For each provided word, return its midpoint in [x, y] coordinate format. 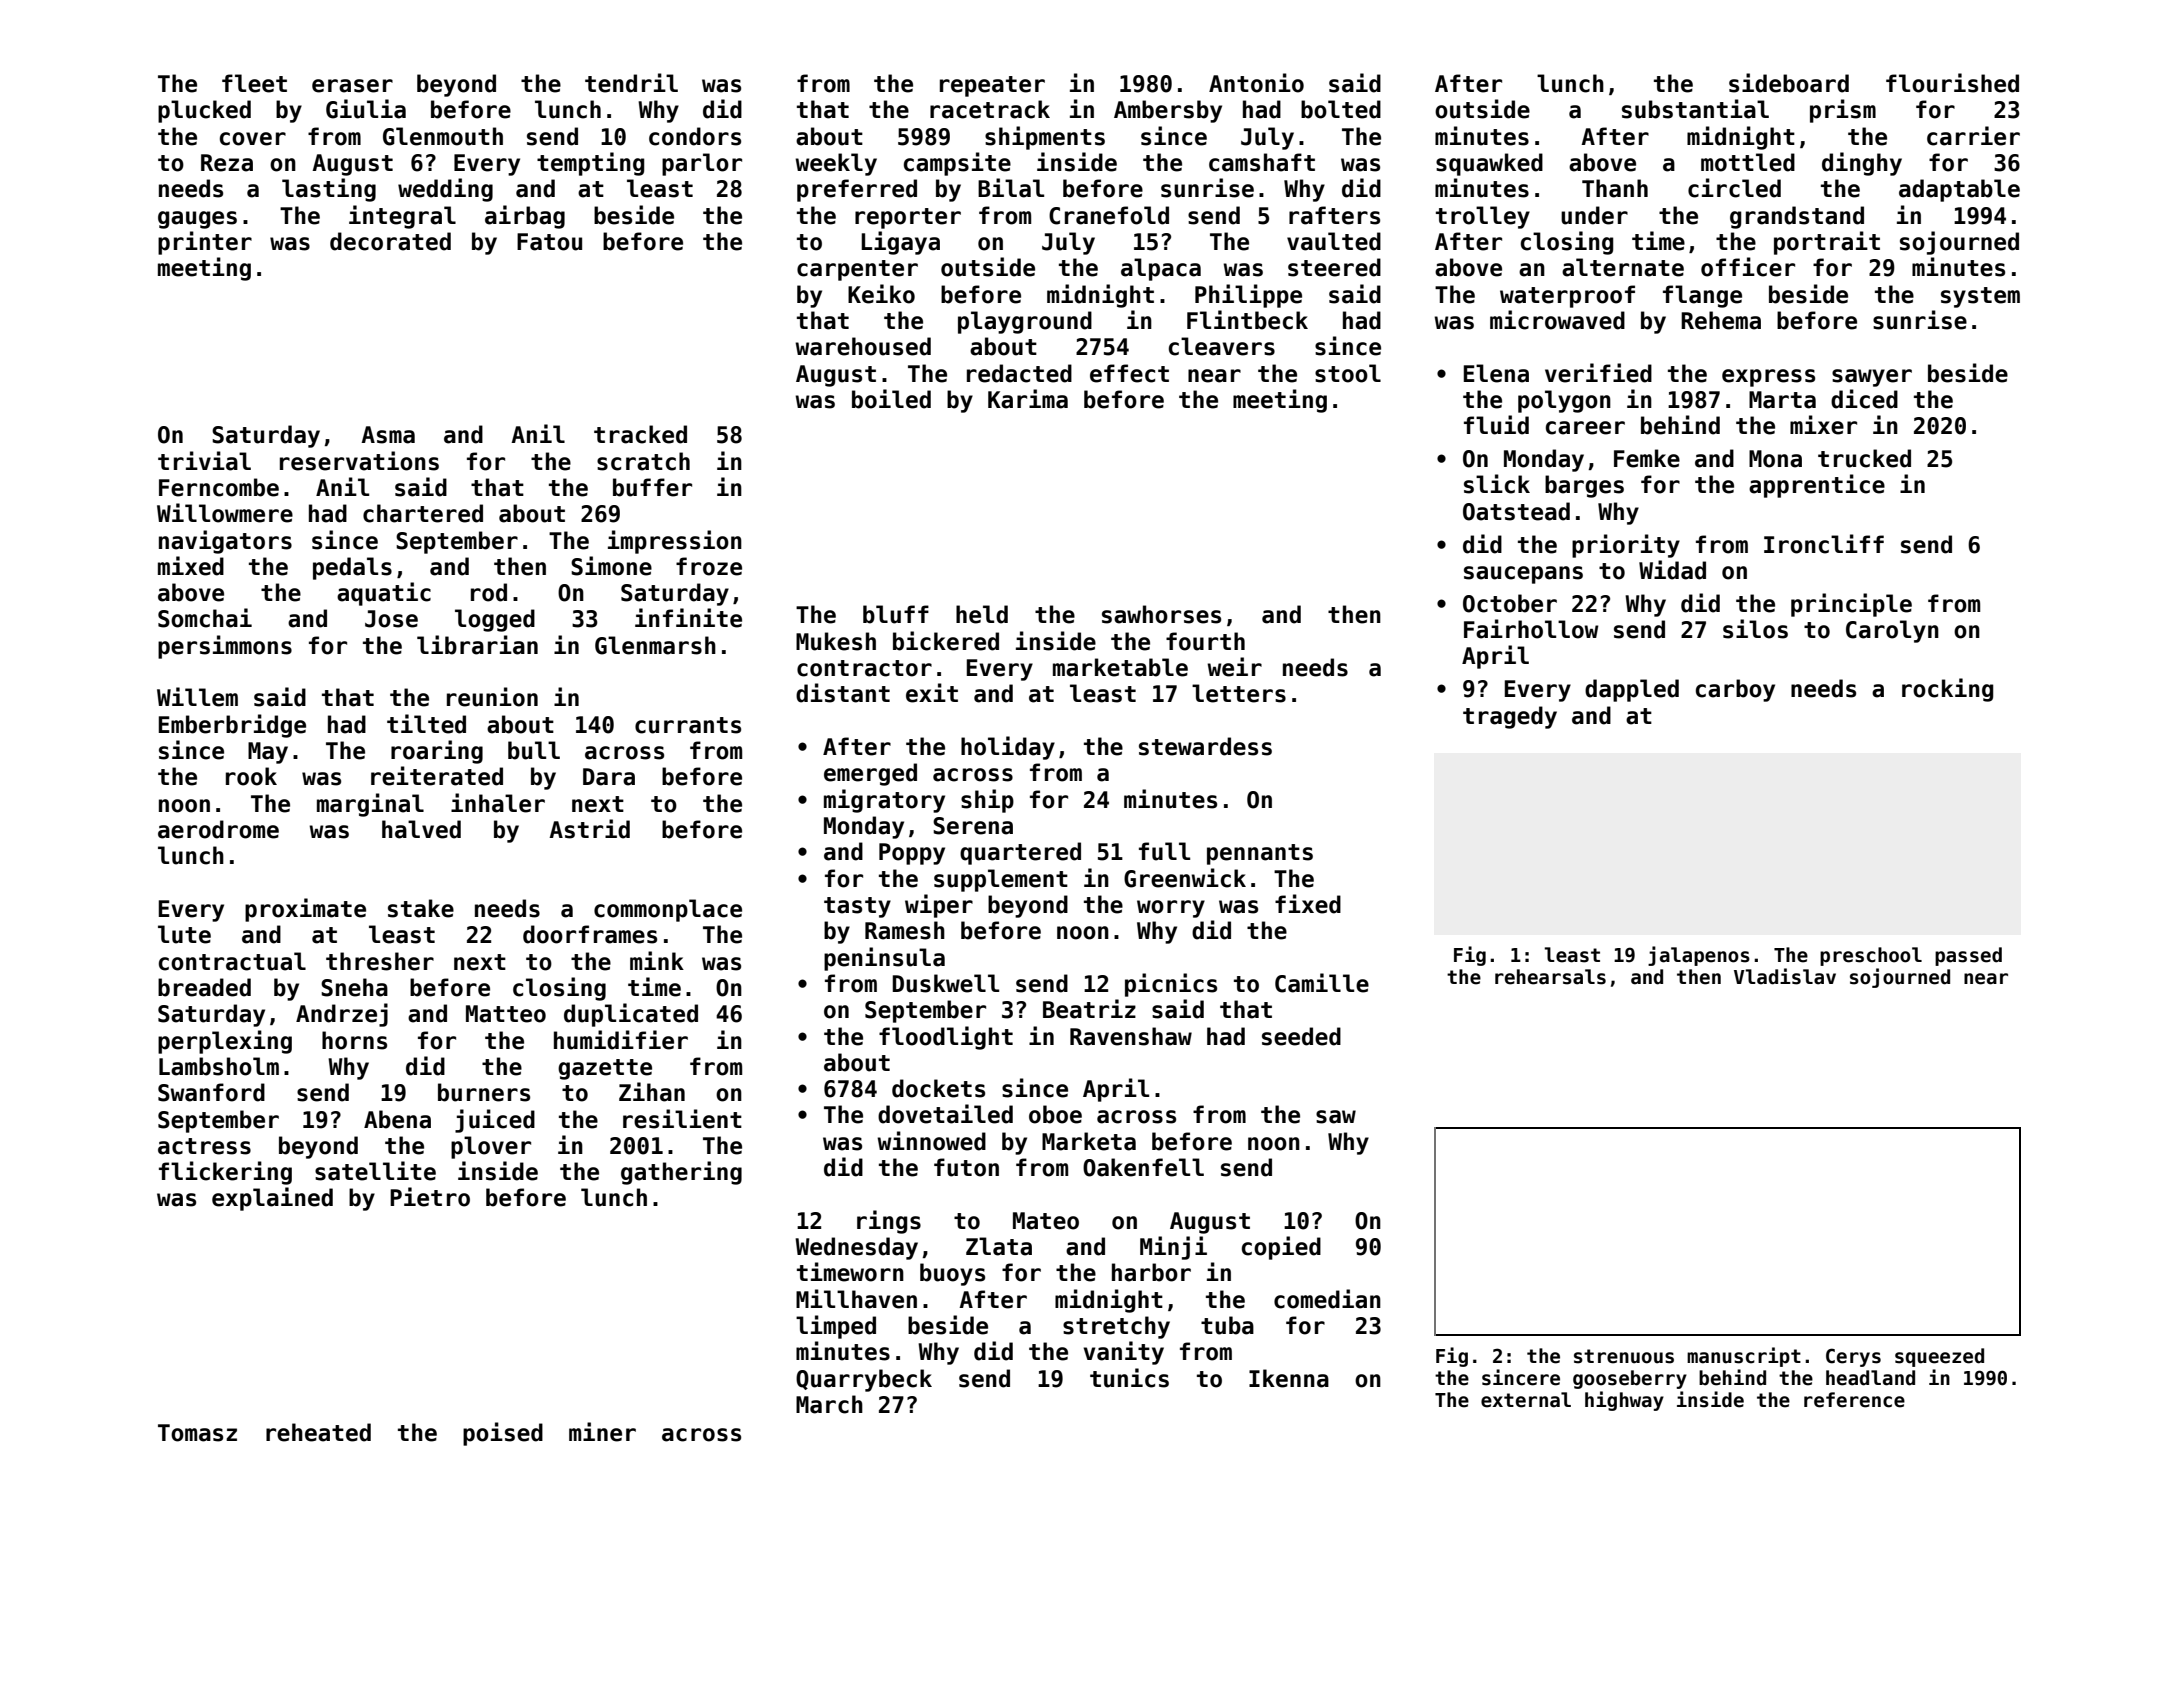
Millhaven [856, 1299]
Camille [1322, 983]
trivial [204, 461]
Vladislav [1785, 976]
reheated [318, 1432]
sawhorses [1161, 614]
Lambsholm [219, 1066]
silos [1755, 629]
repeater [992, 86]
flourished [1952, 83]
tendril [631, 83]
